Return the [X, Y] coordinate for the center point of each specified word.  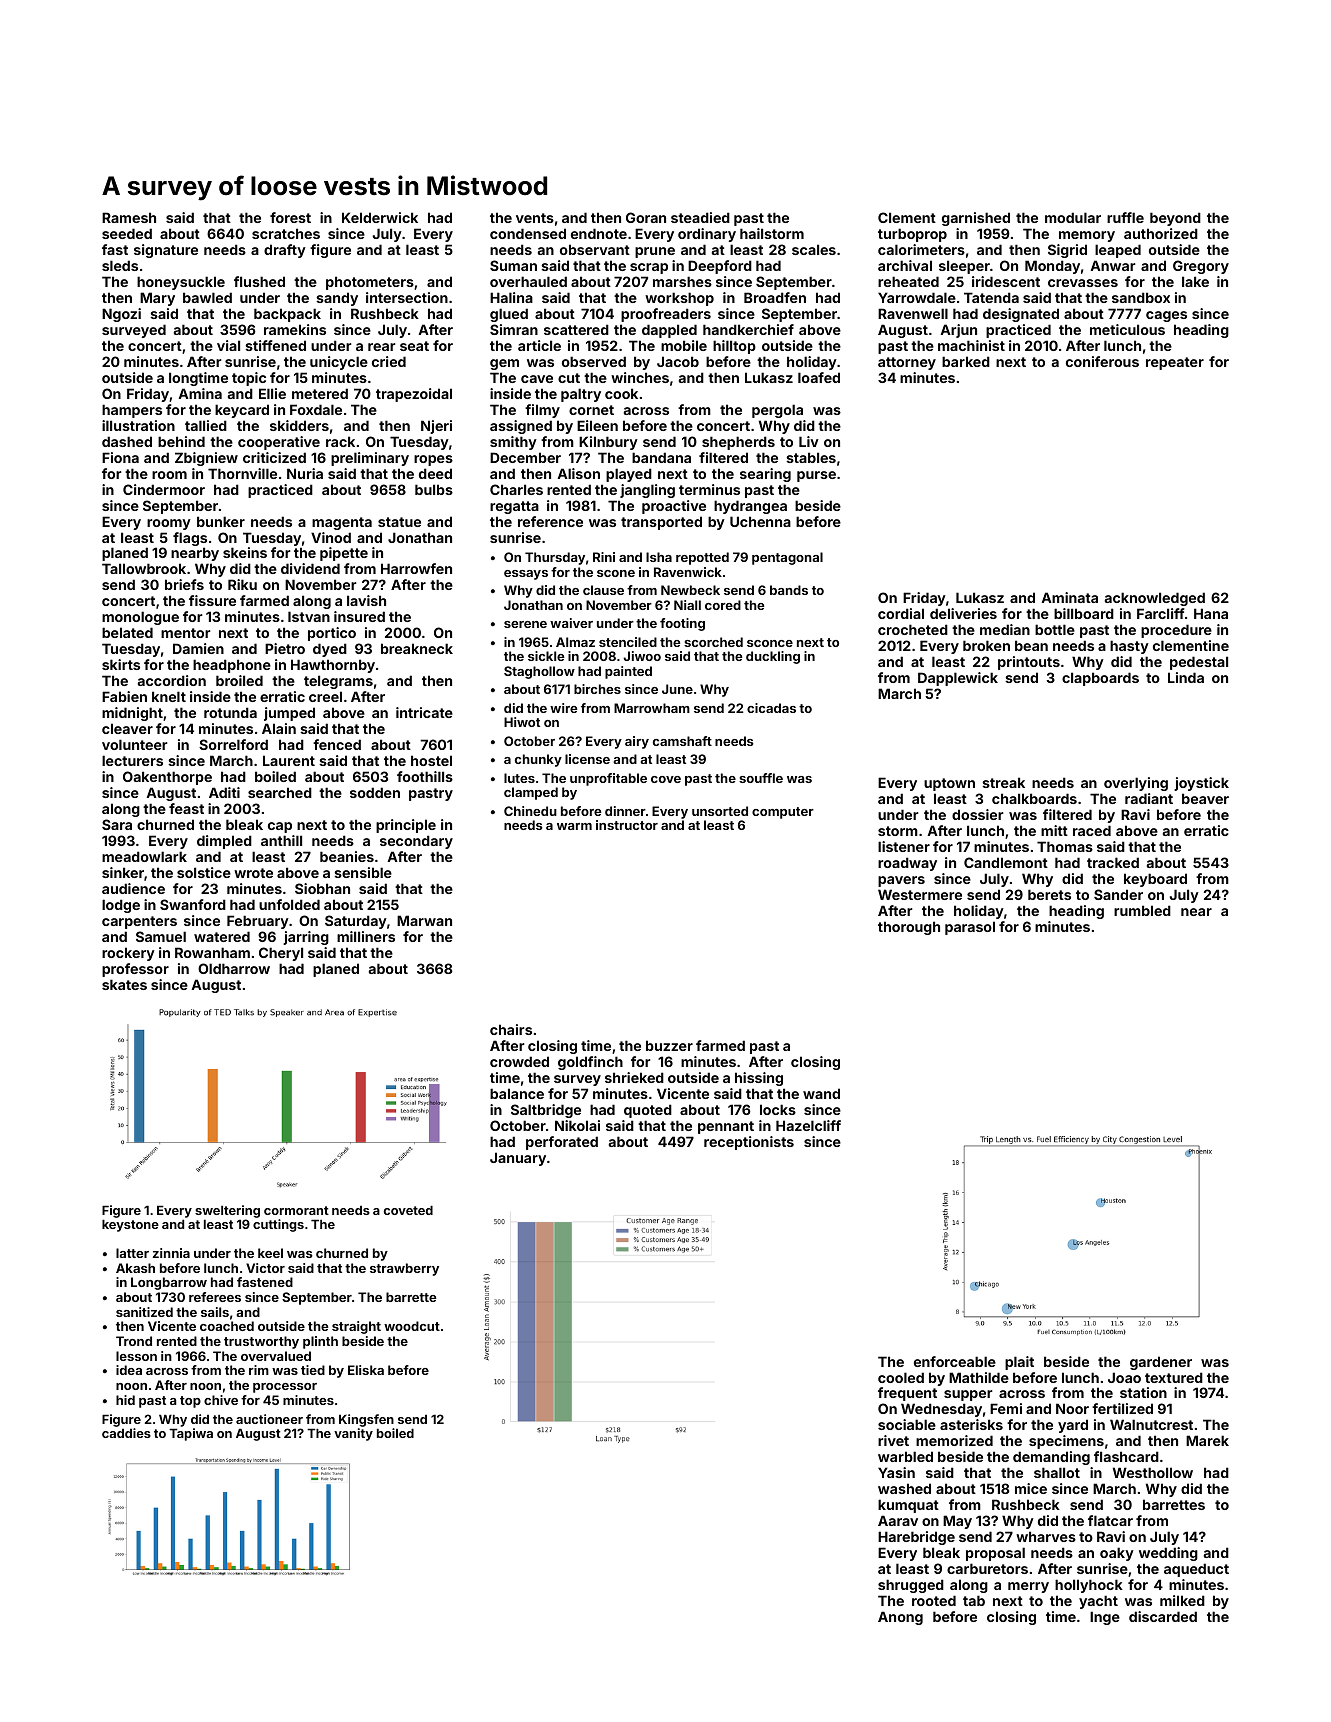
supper [968, 1395]
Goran [646, 217]
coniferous [1102, 361]
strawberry [404, 1269]
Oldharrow [234, 968]
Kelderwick [380, 217]
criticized [274, 457]
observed [594, 361]
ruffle [1125, 217]
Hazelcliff [808, 1125]
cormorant [296, 1210]
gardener [1161, 1363]
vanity [353, 1434]
